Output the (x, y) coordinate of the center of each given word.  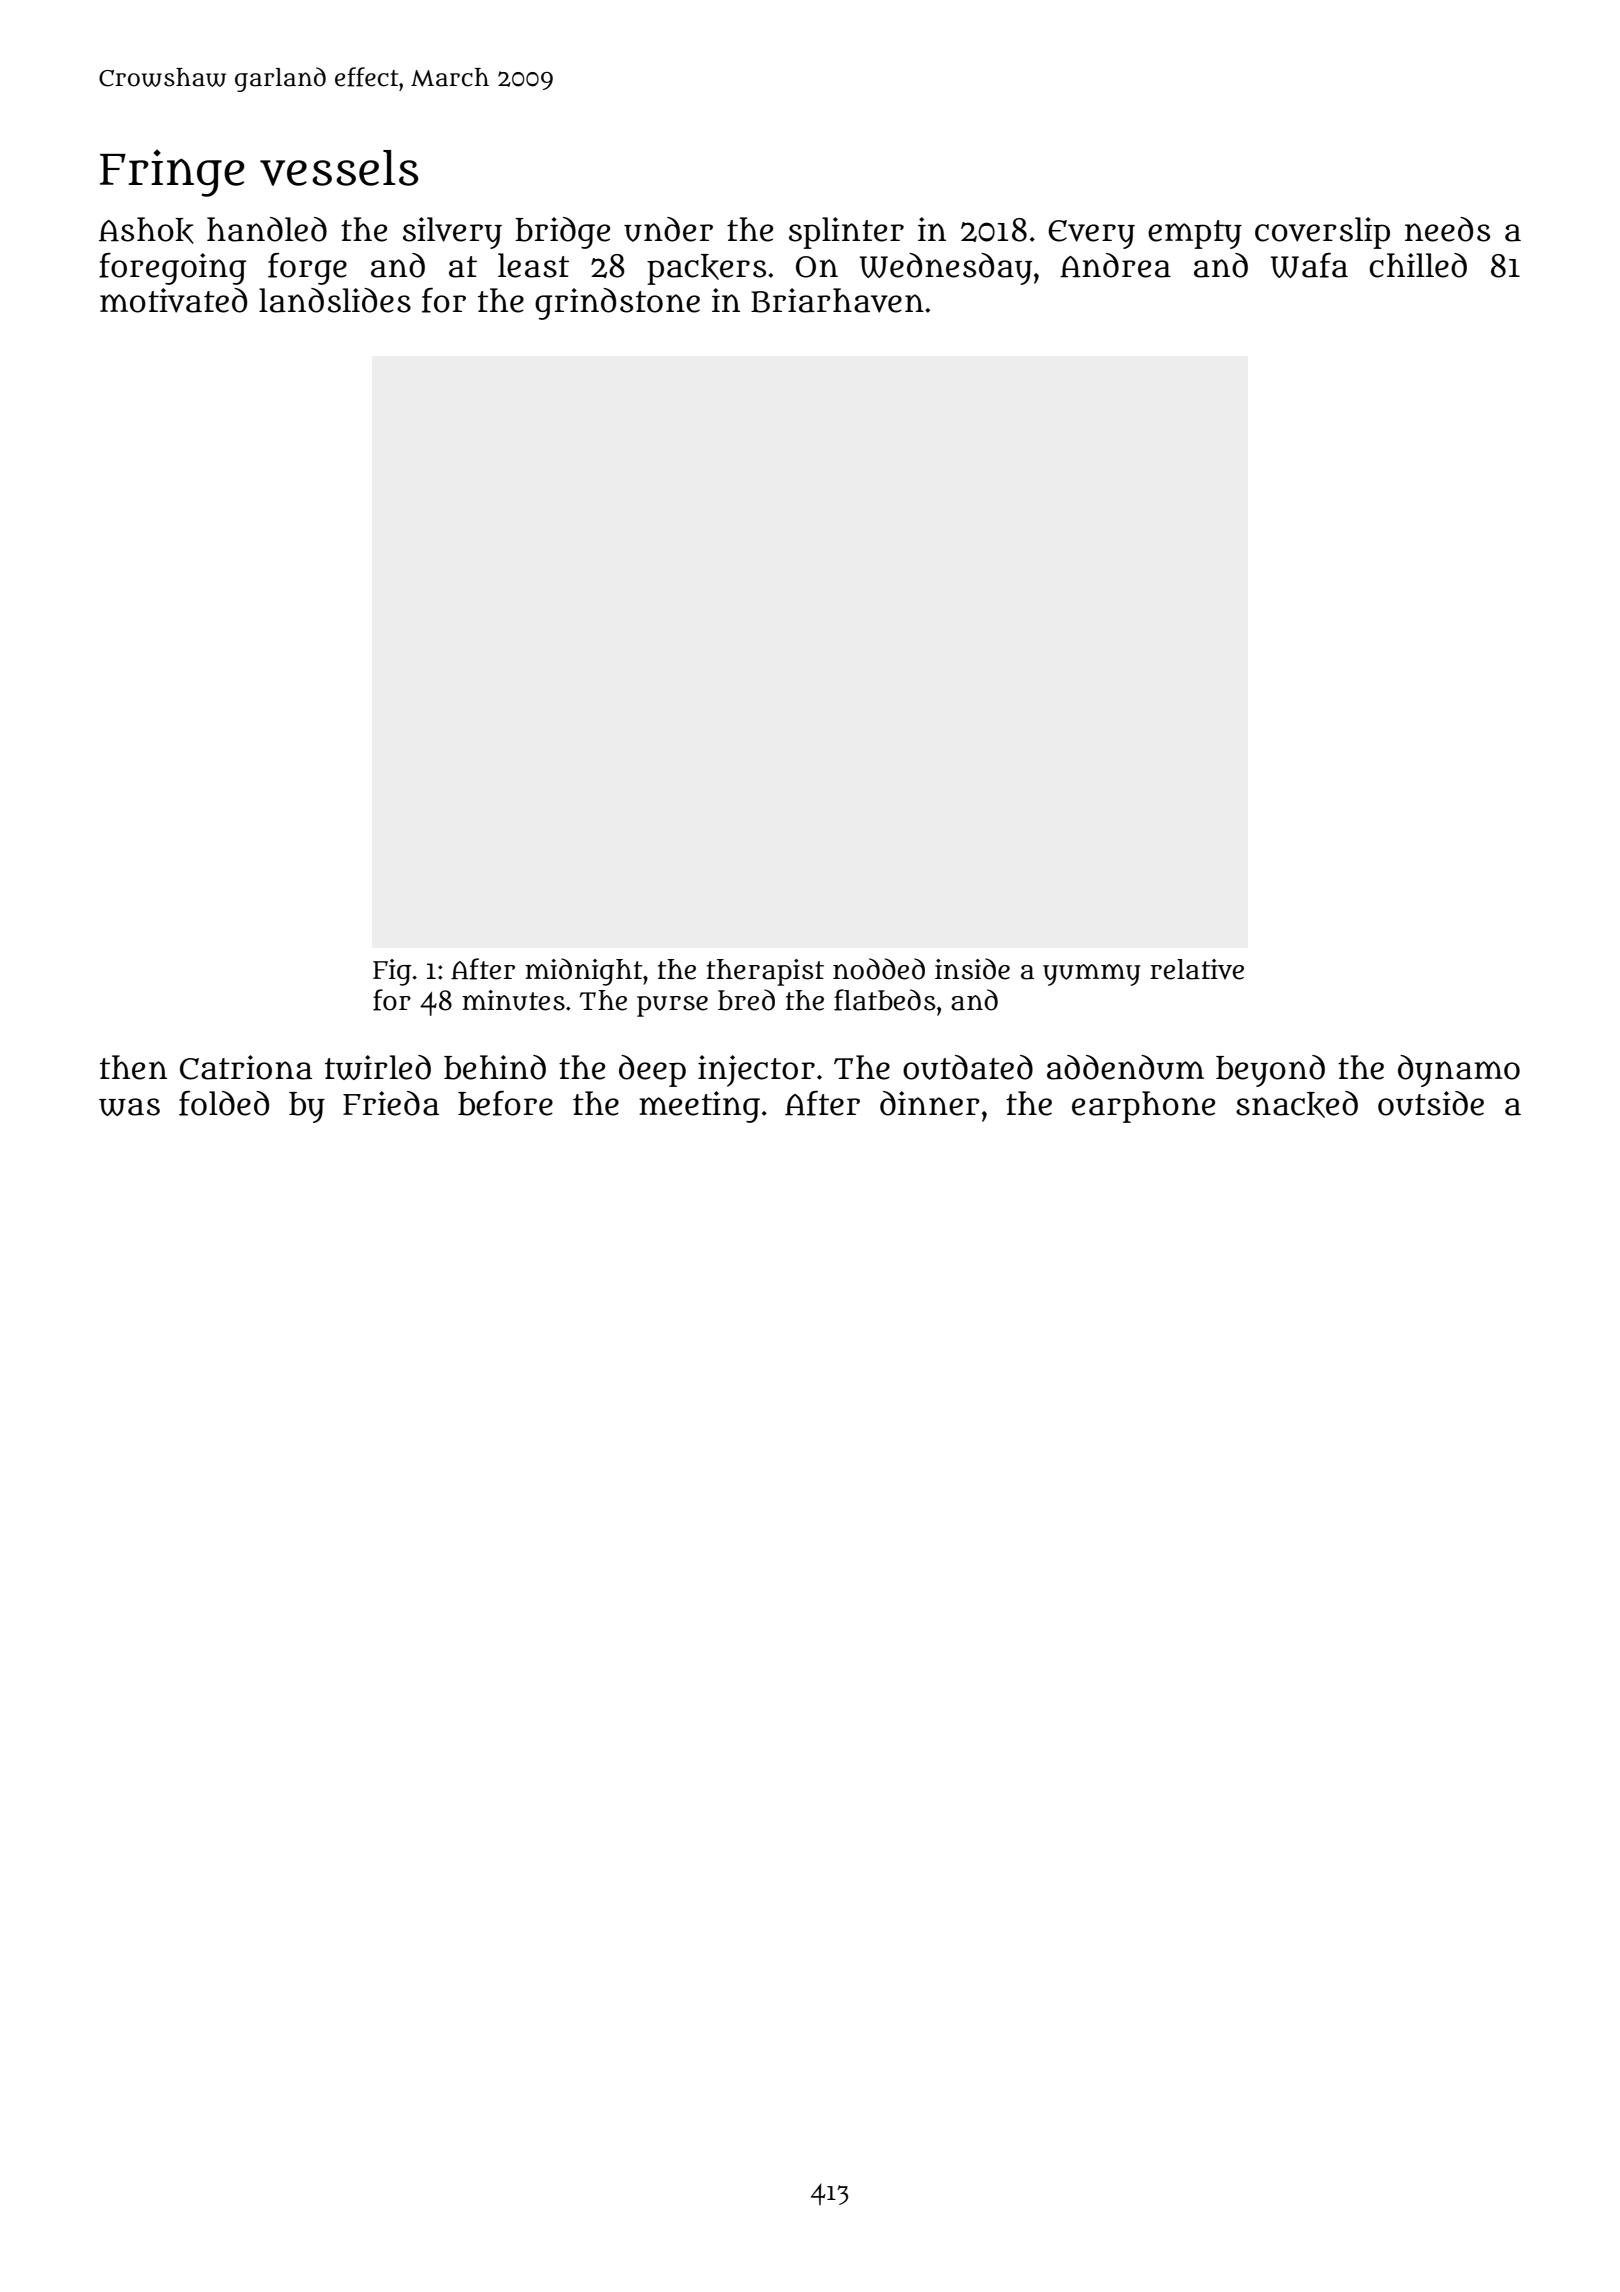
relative (1197, 969)
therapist (765, 972)
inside (972, 969)
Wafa (1309, 265)
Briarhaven (837, 300)
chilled (1418, 265)
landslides (335, 300)
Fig (392, 972)
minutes (513, 1000)
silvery (452, 233)
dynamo (1459, 1071)
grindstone (617, 304)
